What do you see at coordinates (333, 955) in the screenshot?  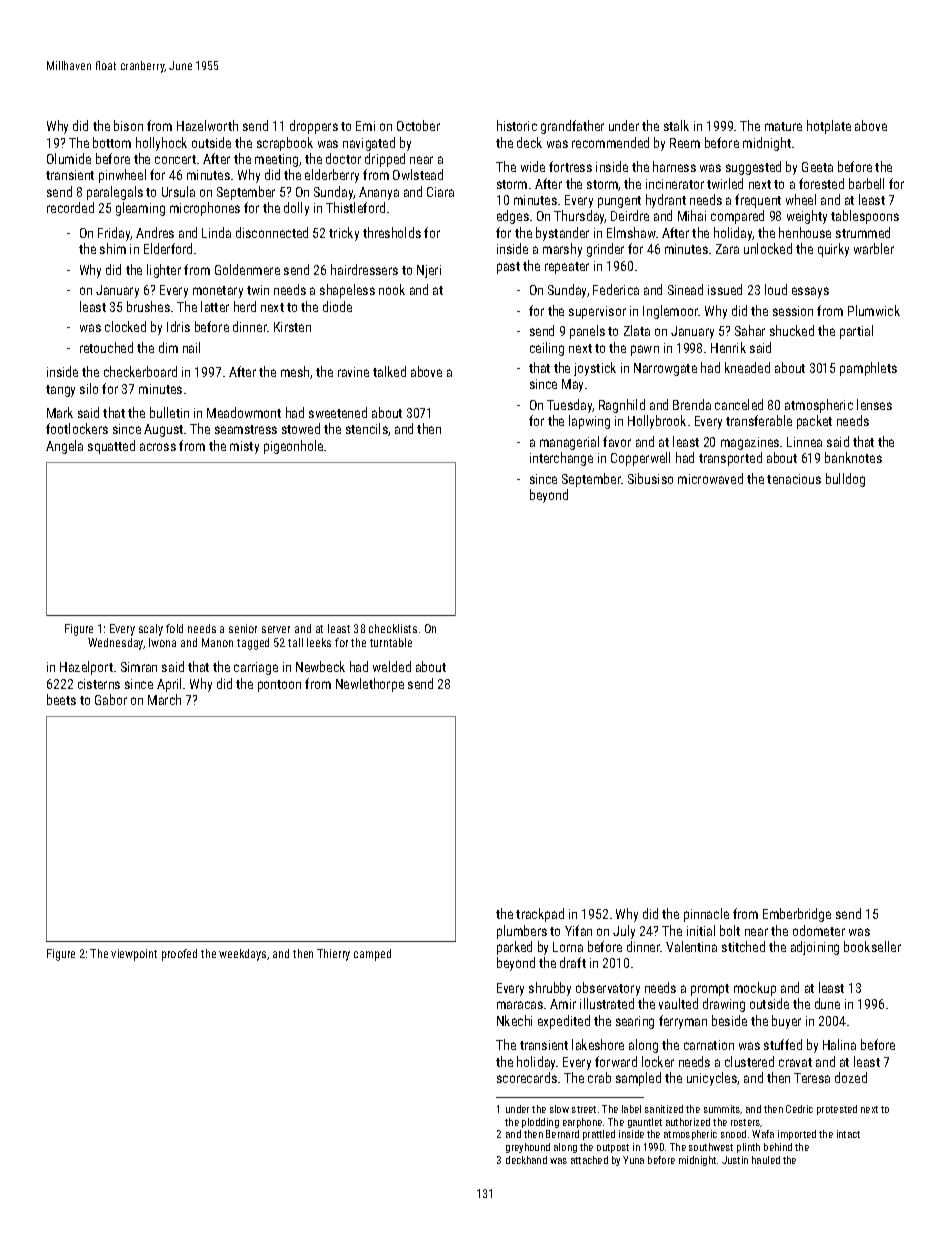 I see `Thierry` at bounding box center [333, 955].
